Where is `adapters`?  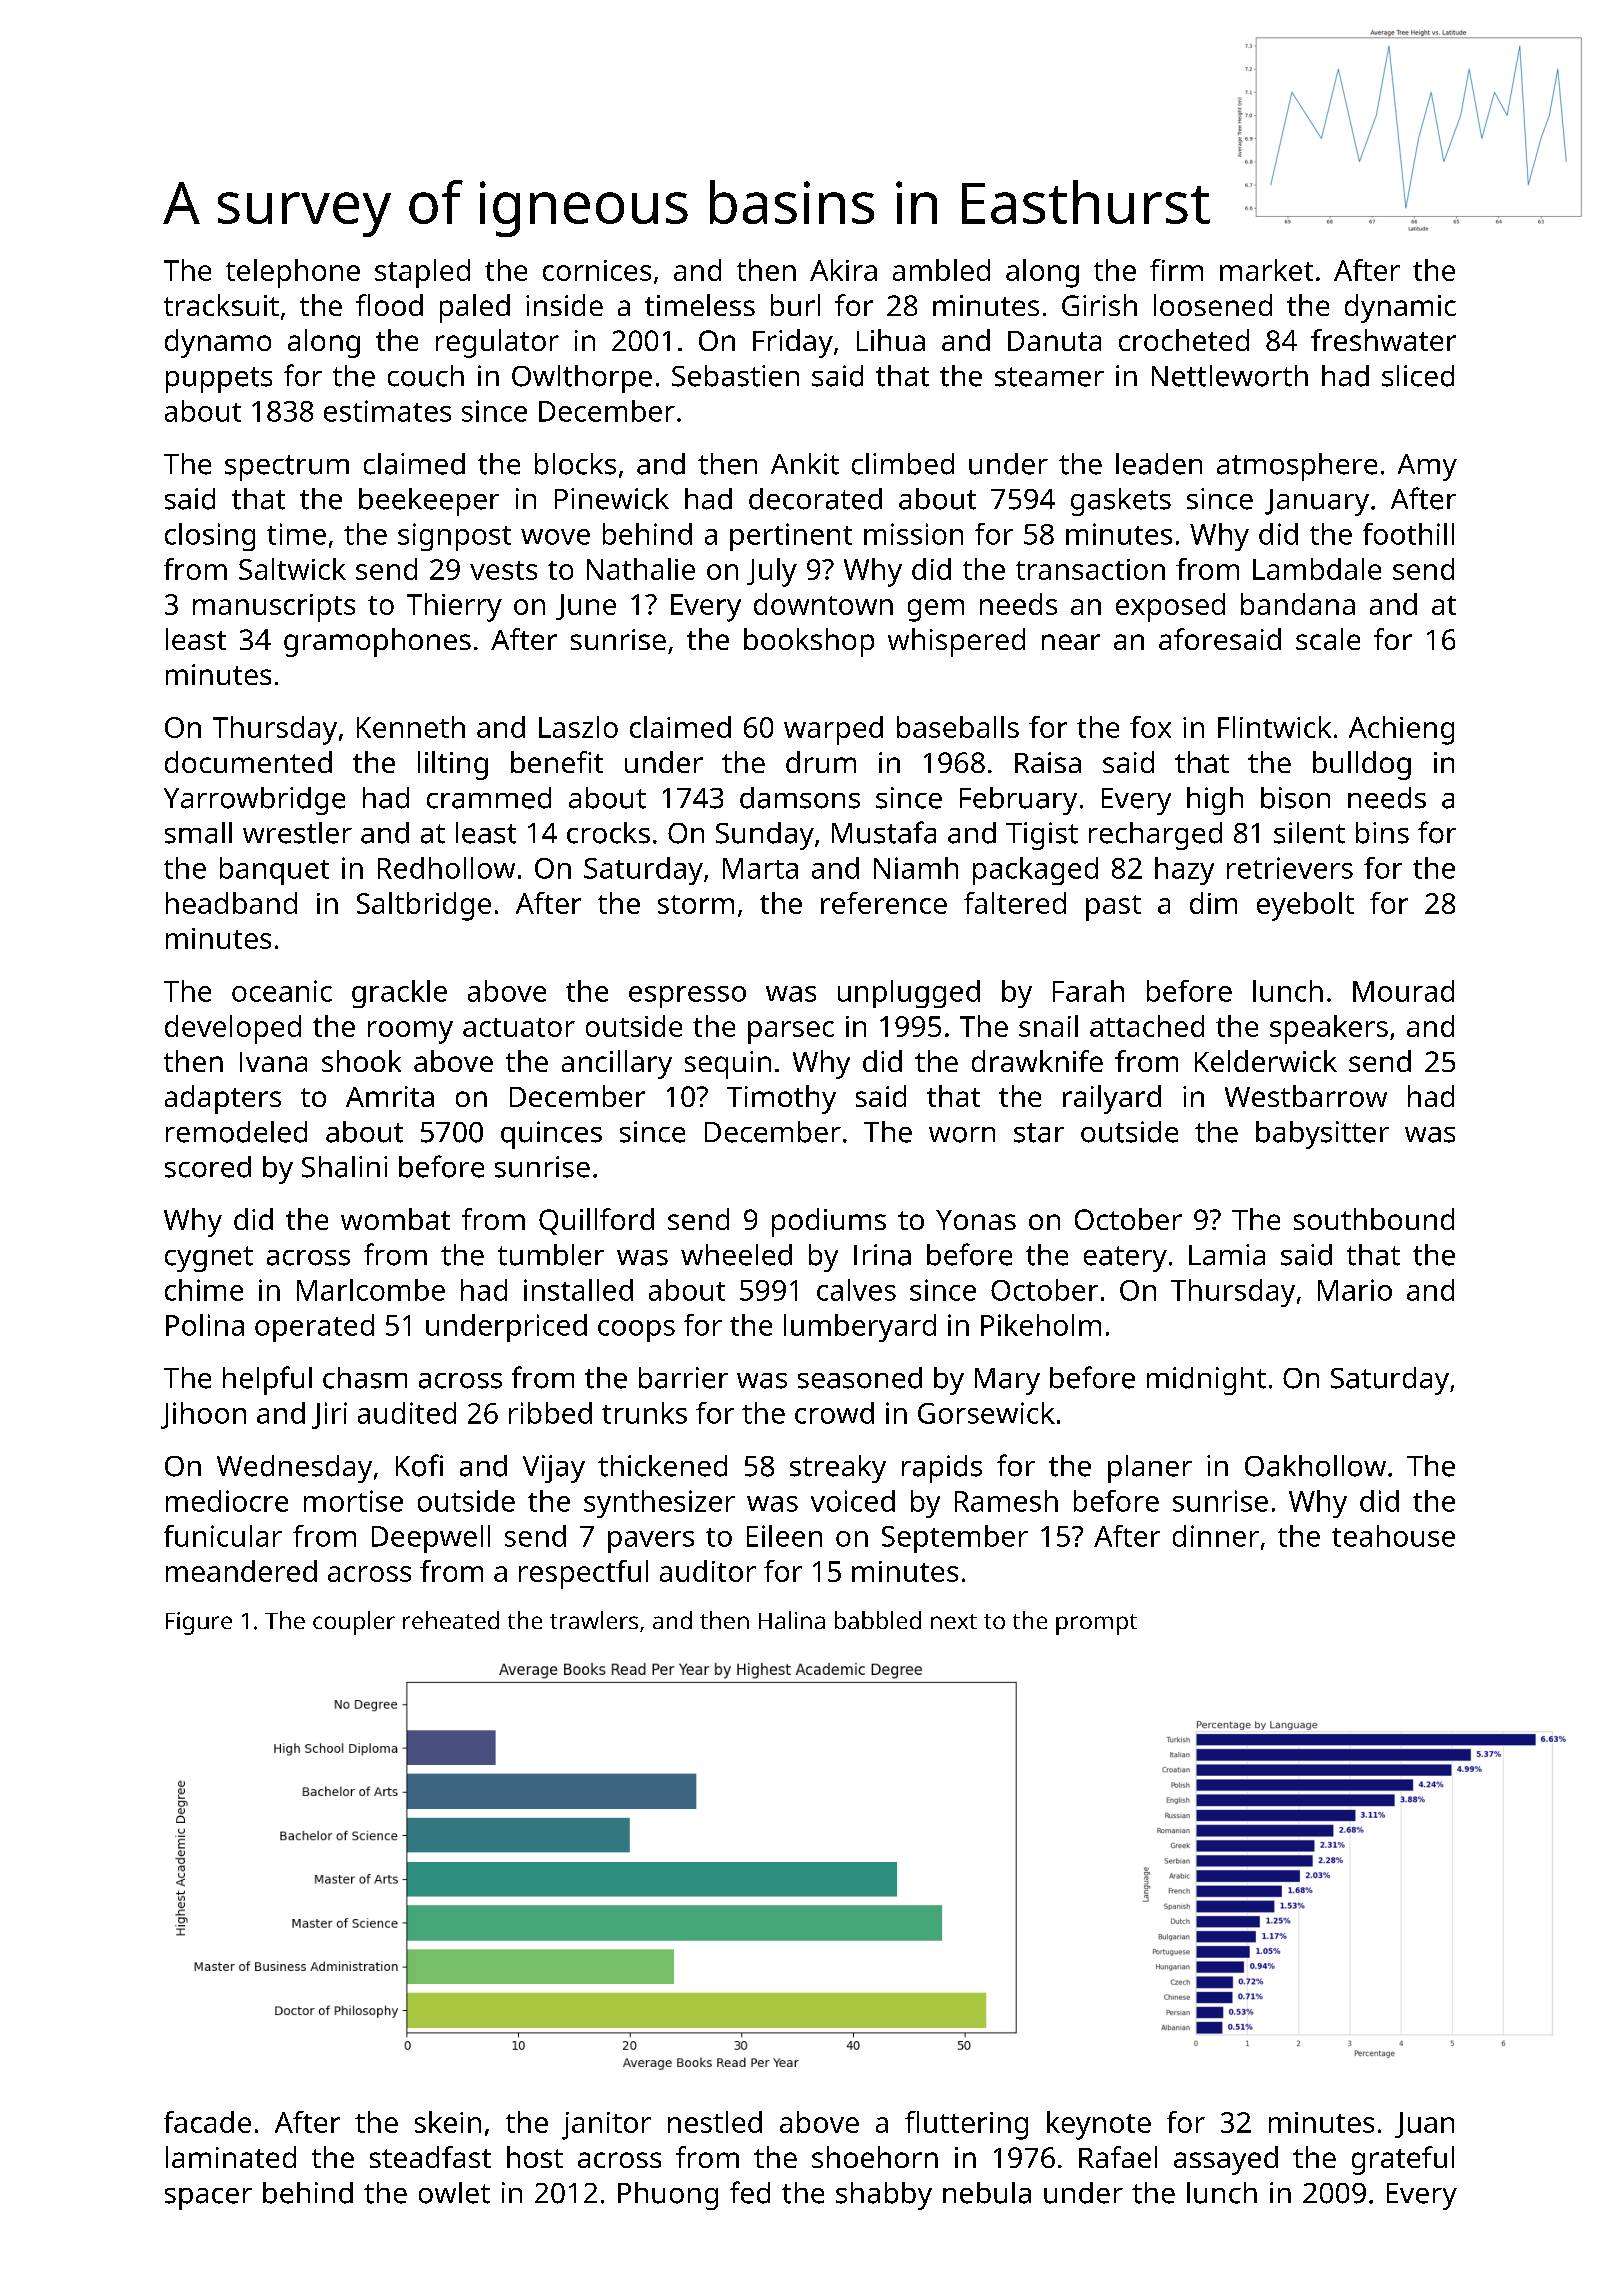 adapters is located at coordinates (223, 1099).
